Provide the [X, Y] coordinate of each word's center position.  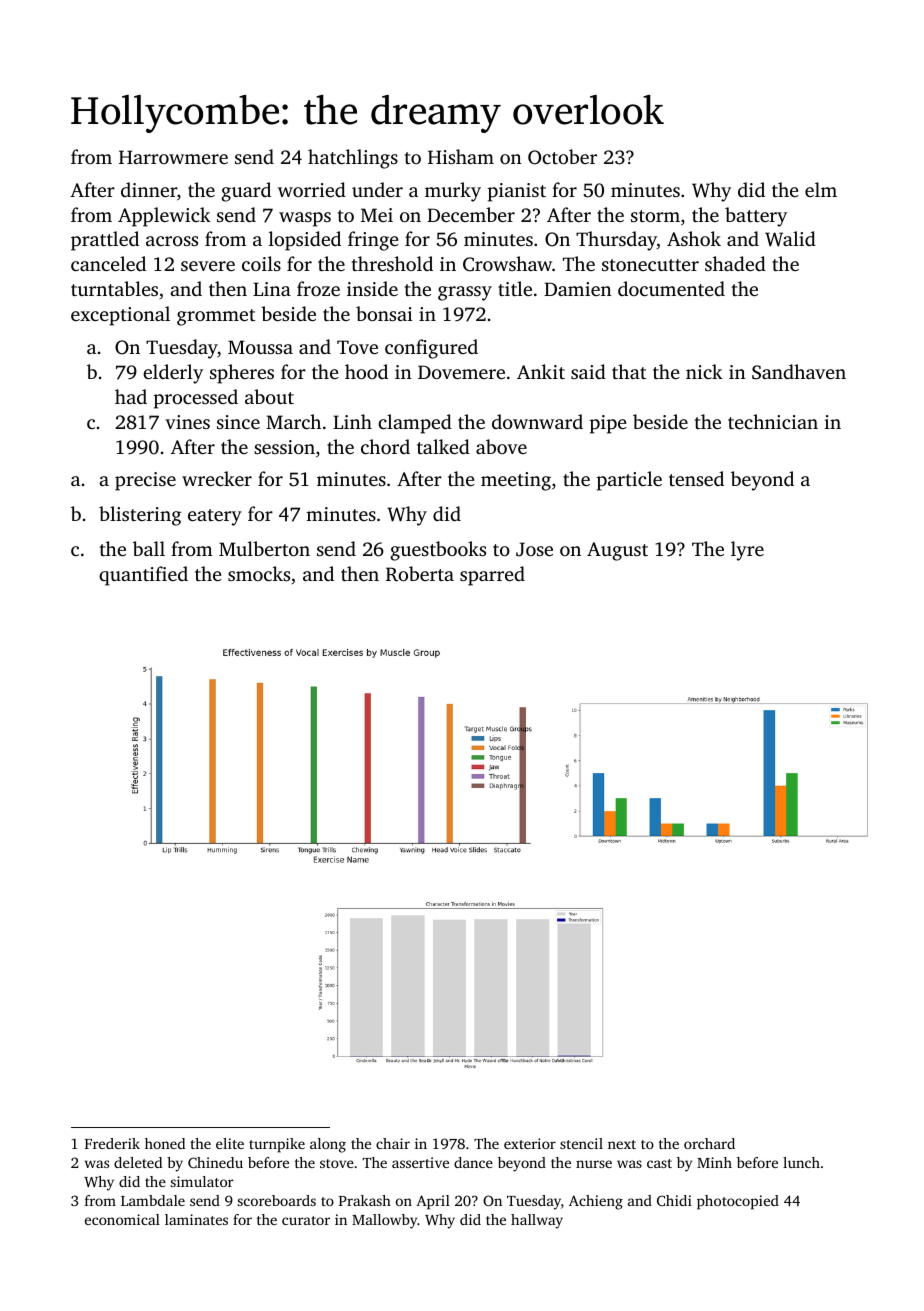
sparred [492, 576]
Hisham [461, 156]
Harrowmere [173, 157]
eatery [215, 517]
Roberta [420, 574]
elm [821, 189]
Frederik [112, 1143]
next [622, 1144]
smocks [259, 573]
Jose [534, 549]
